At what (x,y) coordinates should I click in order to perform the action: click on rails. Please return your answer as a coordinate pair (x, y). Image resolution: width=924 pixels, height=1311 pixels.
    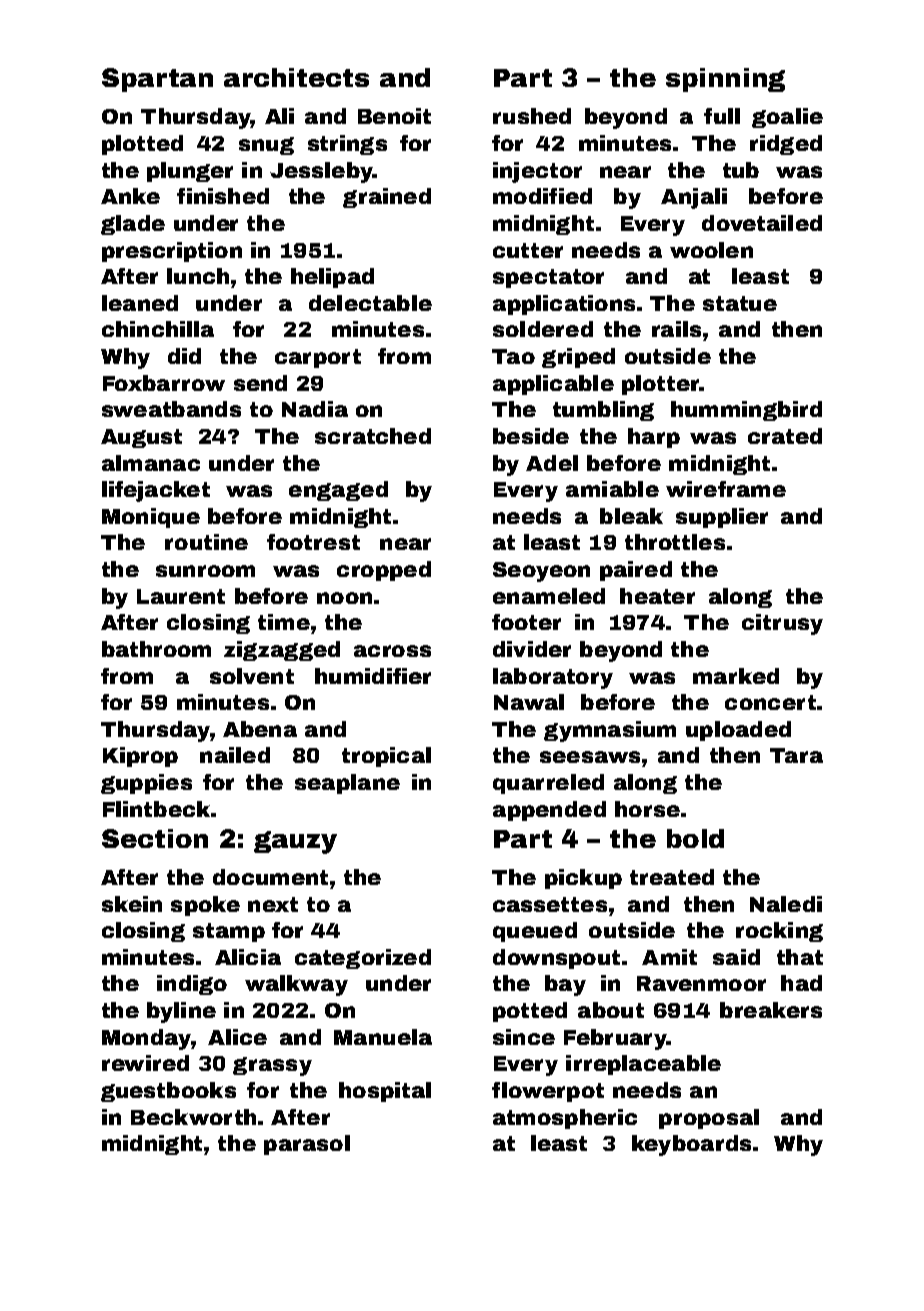
    Looking at the image, I should click on (676, 329).
